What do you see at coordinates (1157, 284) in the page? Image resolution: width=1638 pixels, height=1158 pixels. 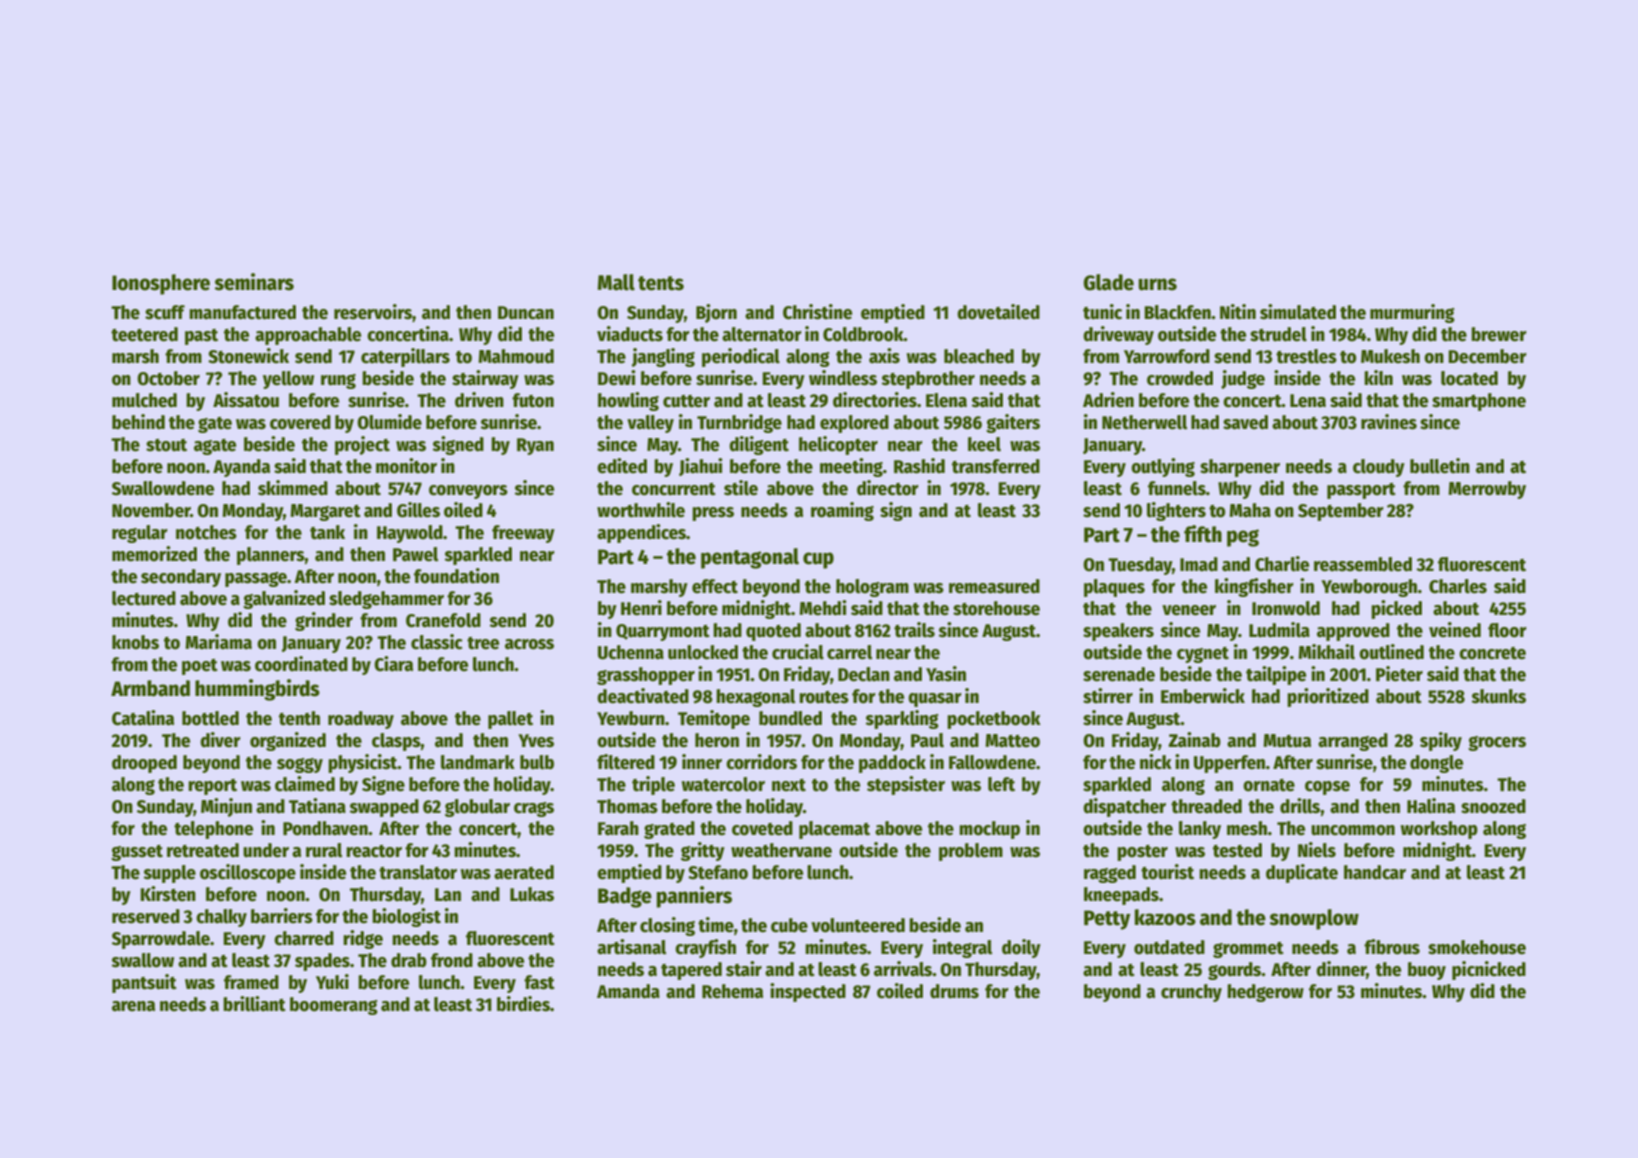 I see `urns` at bounding box center [1157, 284].
